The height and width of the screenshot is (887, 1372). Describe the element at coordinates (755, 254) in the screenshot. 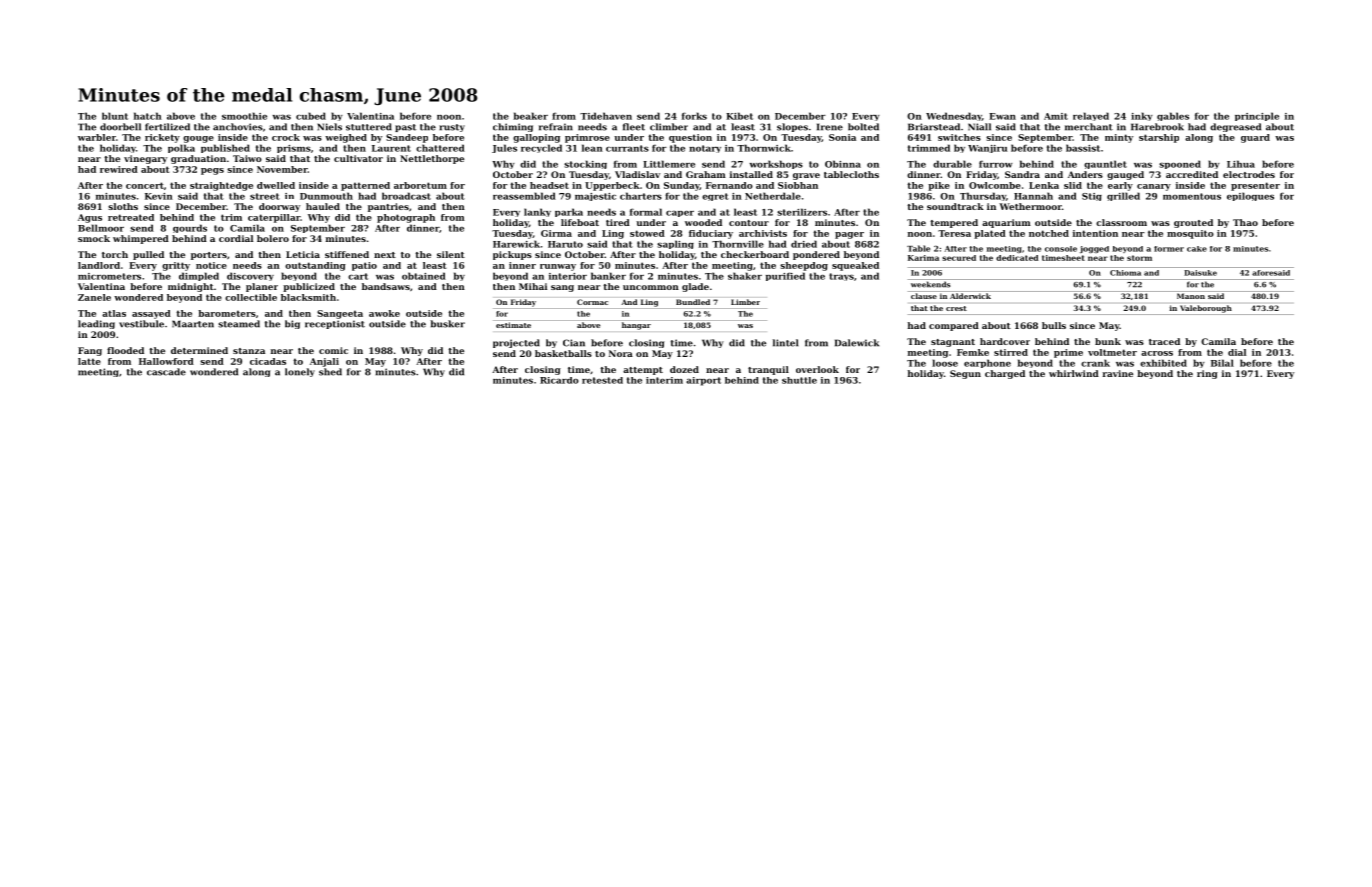

I see `checkerboard` at that location.
